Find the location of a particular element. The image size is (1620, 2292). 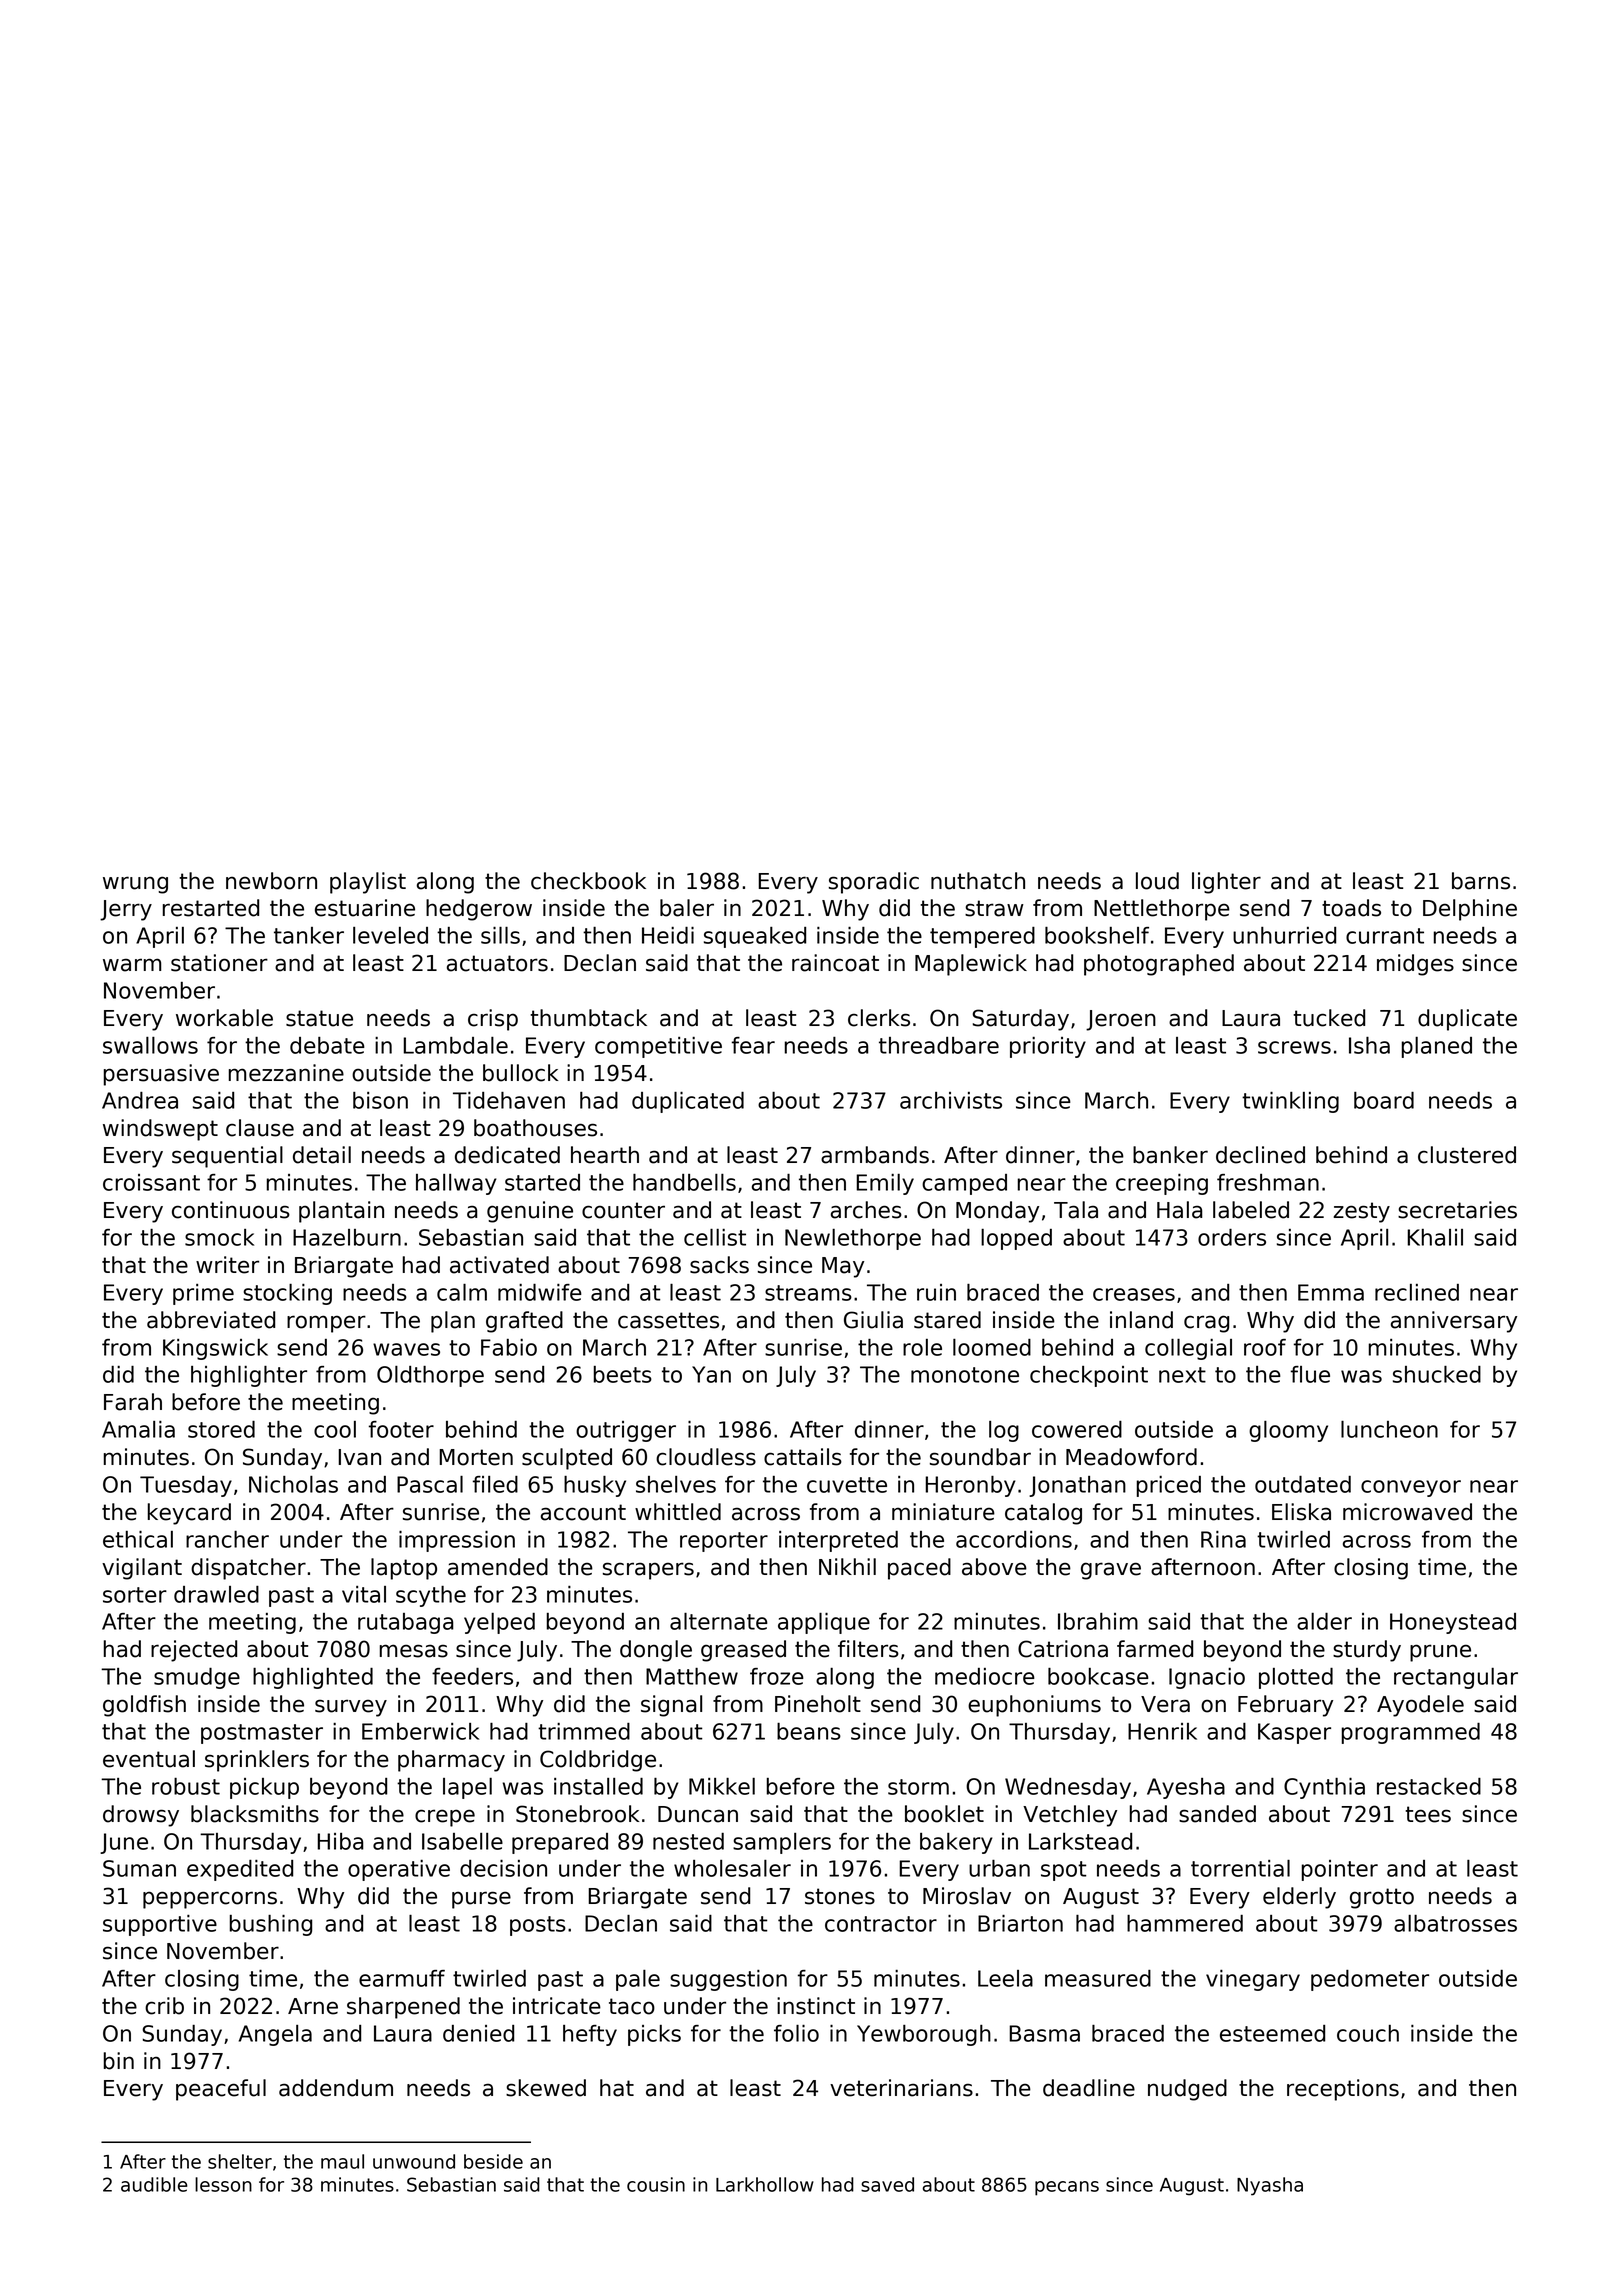

applique is located at coordinates (824, 1623).
